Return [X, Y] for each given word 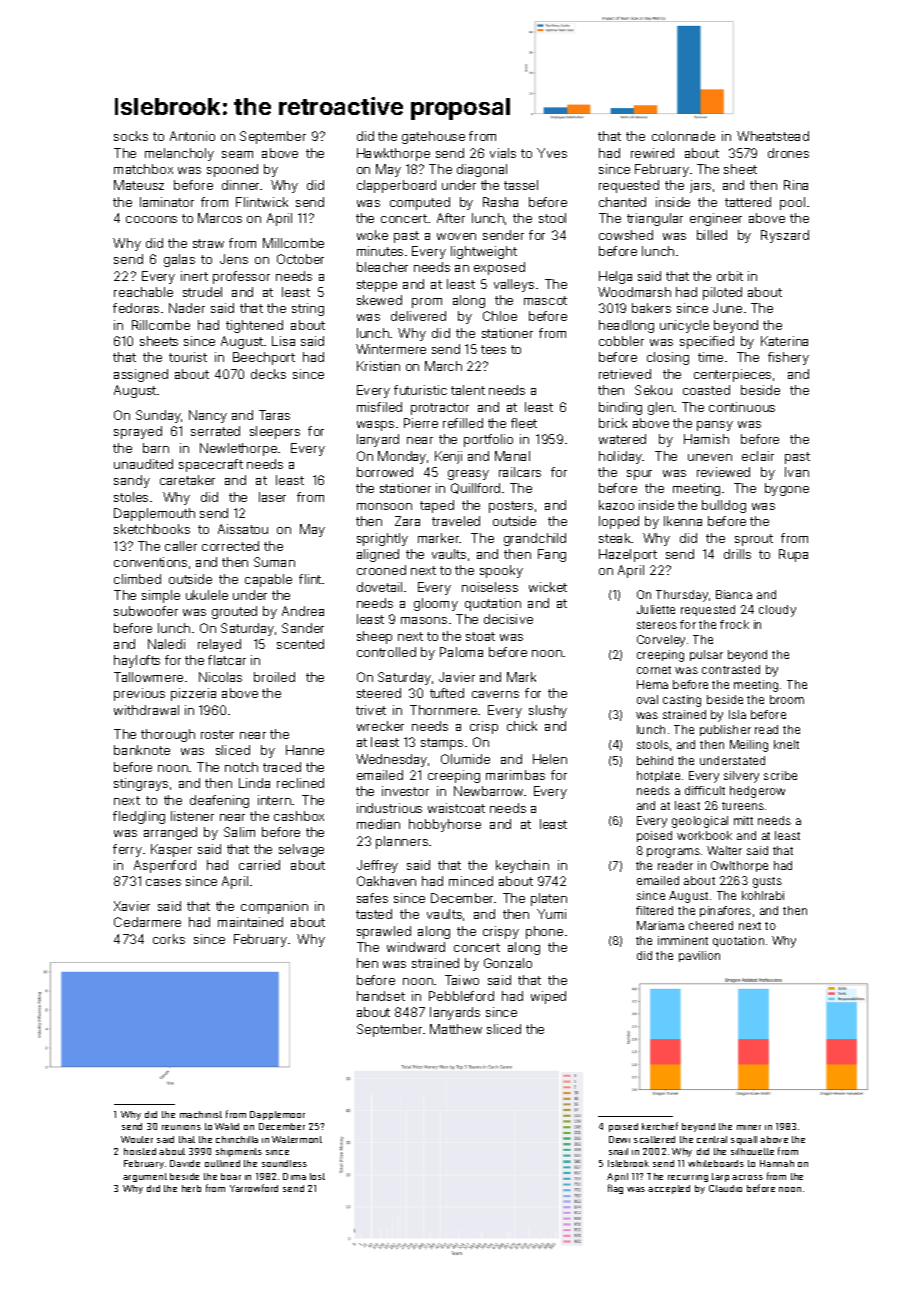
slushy [548, 711]
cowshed [626, 235]
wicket [548, 587]
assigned [141, 375]
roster [217, 734]
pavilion [699, 956]
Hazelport [628, 555]
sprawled [384, 932]
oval [647, 699]
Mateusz [139, 185]
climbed [137, 579]
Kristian [378, 366]
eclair [758, 456]
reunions [181, 1127]
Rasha [500, 202]
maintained [250, 922]
